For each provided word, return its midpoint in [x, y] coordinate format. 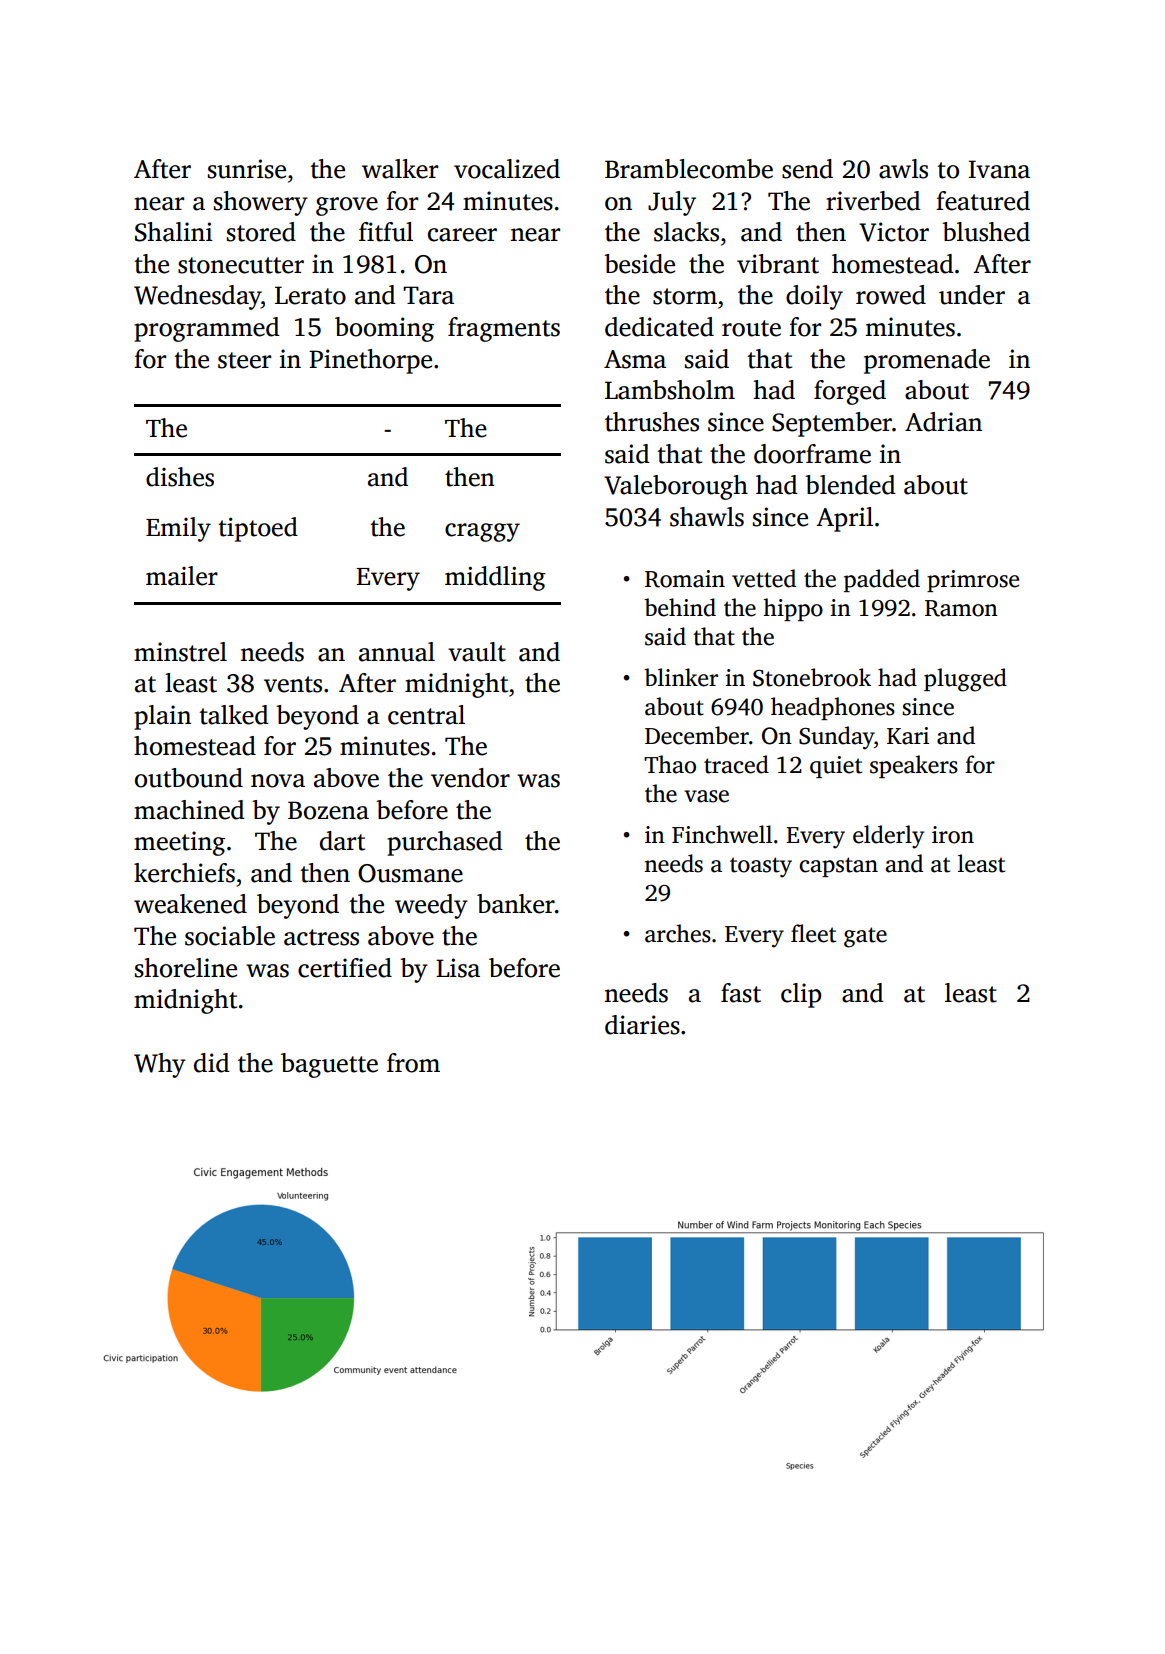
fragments [504, 329]
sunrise [247, 169]
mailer [182, 576]
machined [189, 810]
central [426, 715]
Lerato [310, 295]
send [807, 169]
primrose [973, 581]
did [212, 1063]
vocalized [507, 169]
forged [850, 392]
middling [495, 578]
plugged [965, 680]
